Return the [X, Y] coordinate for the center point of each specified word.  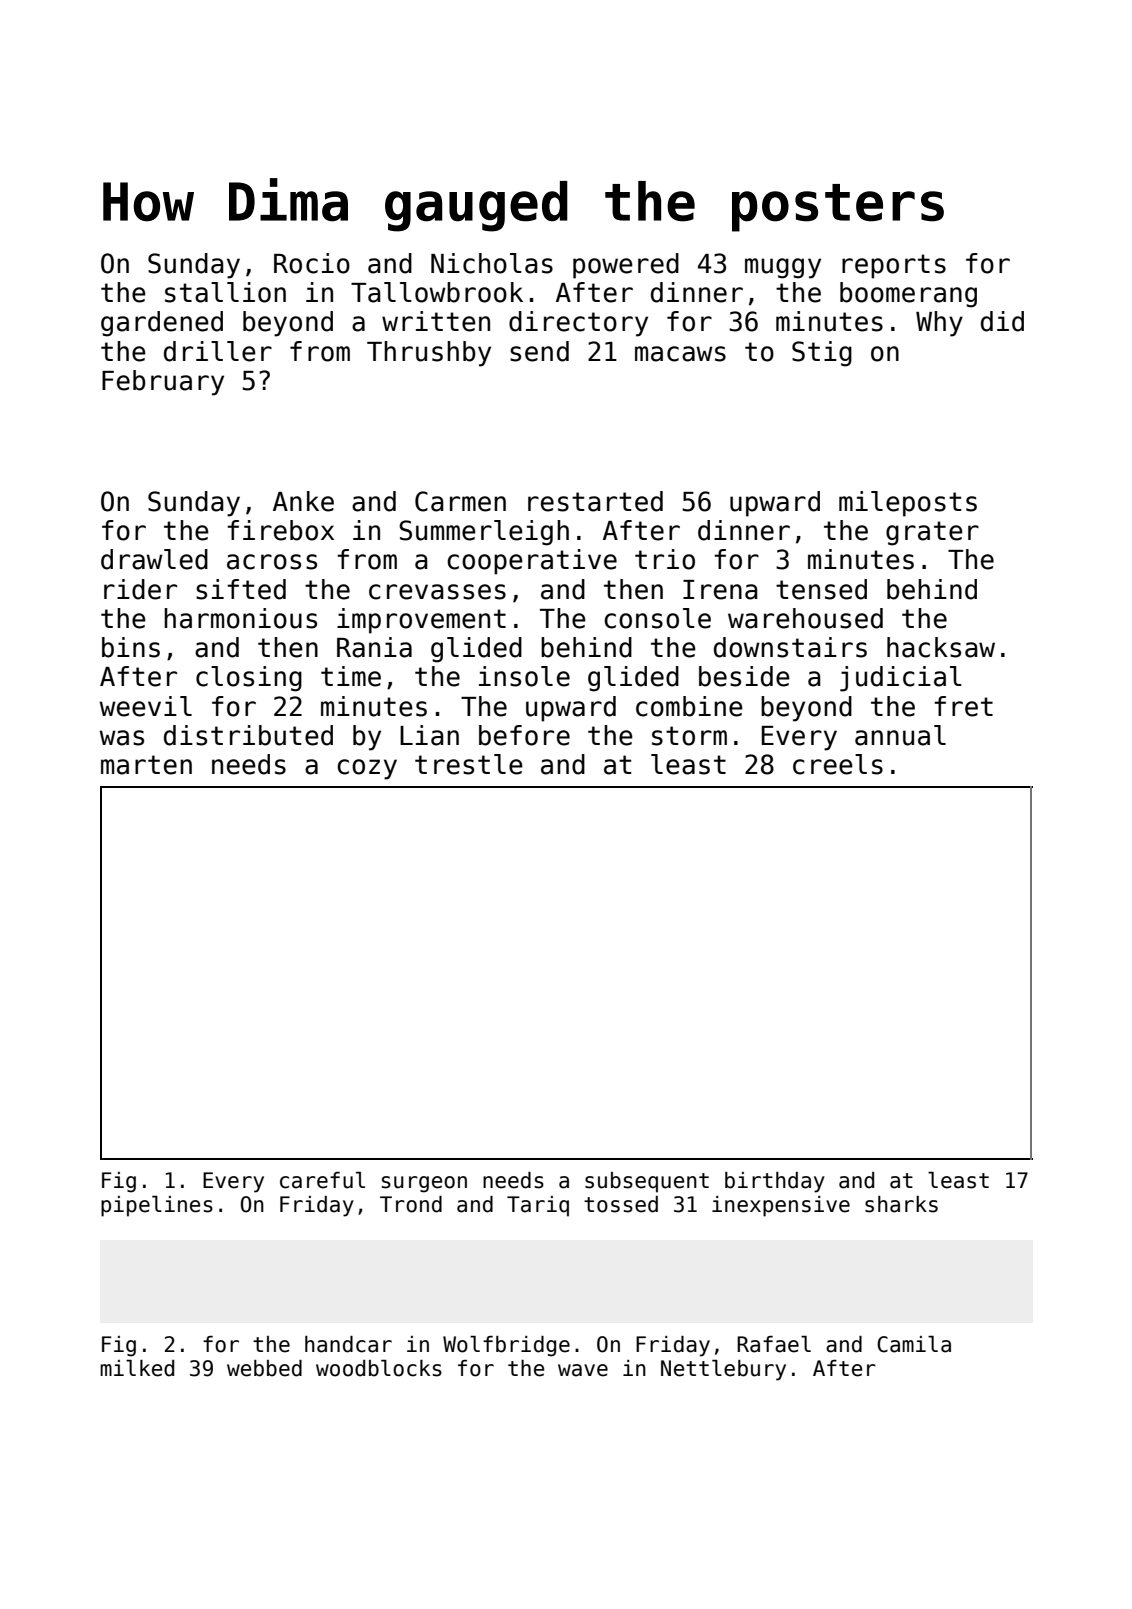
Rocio [312, 263]
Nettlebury [723, 1370]
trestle [469, 764]
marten [146, 765]
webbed [264, 1368]
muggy [783, 268]
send [539, 351]
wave [583, 1370]
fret [963, 706]
